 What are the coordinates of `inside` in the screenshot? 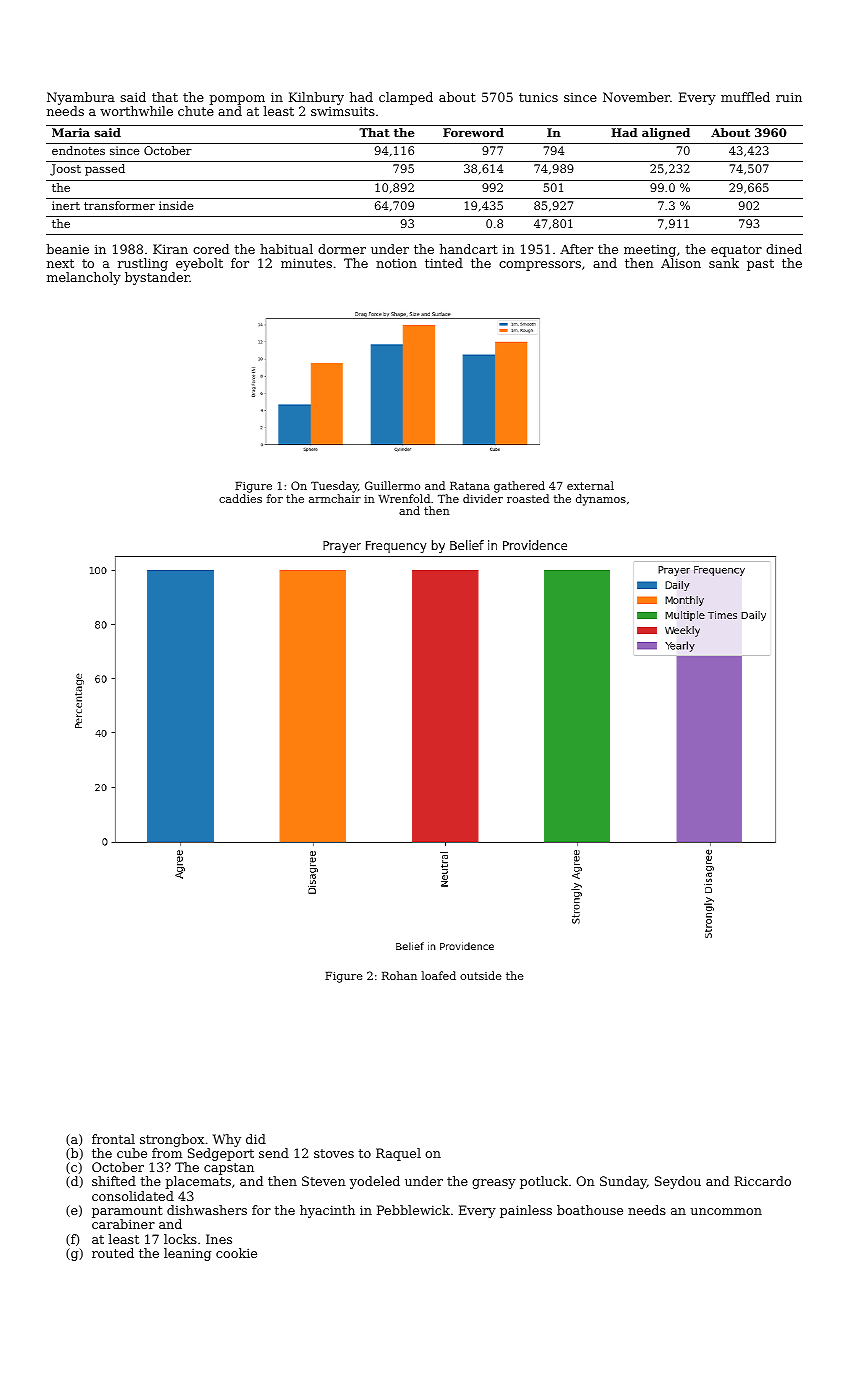 It's located at (176, 205).
